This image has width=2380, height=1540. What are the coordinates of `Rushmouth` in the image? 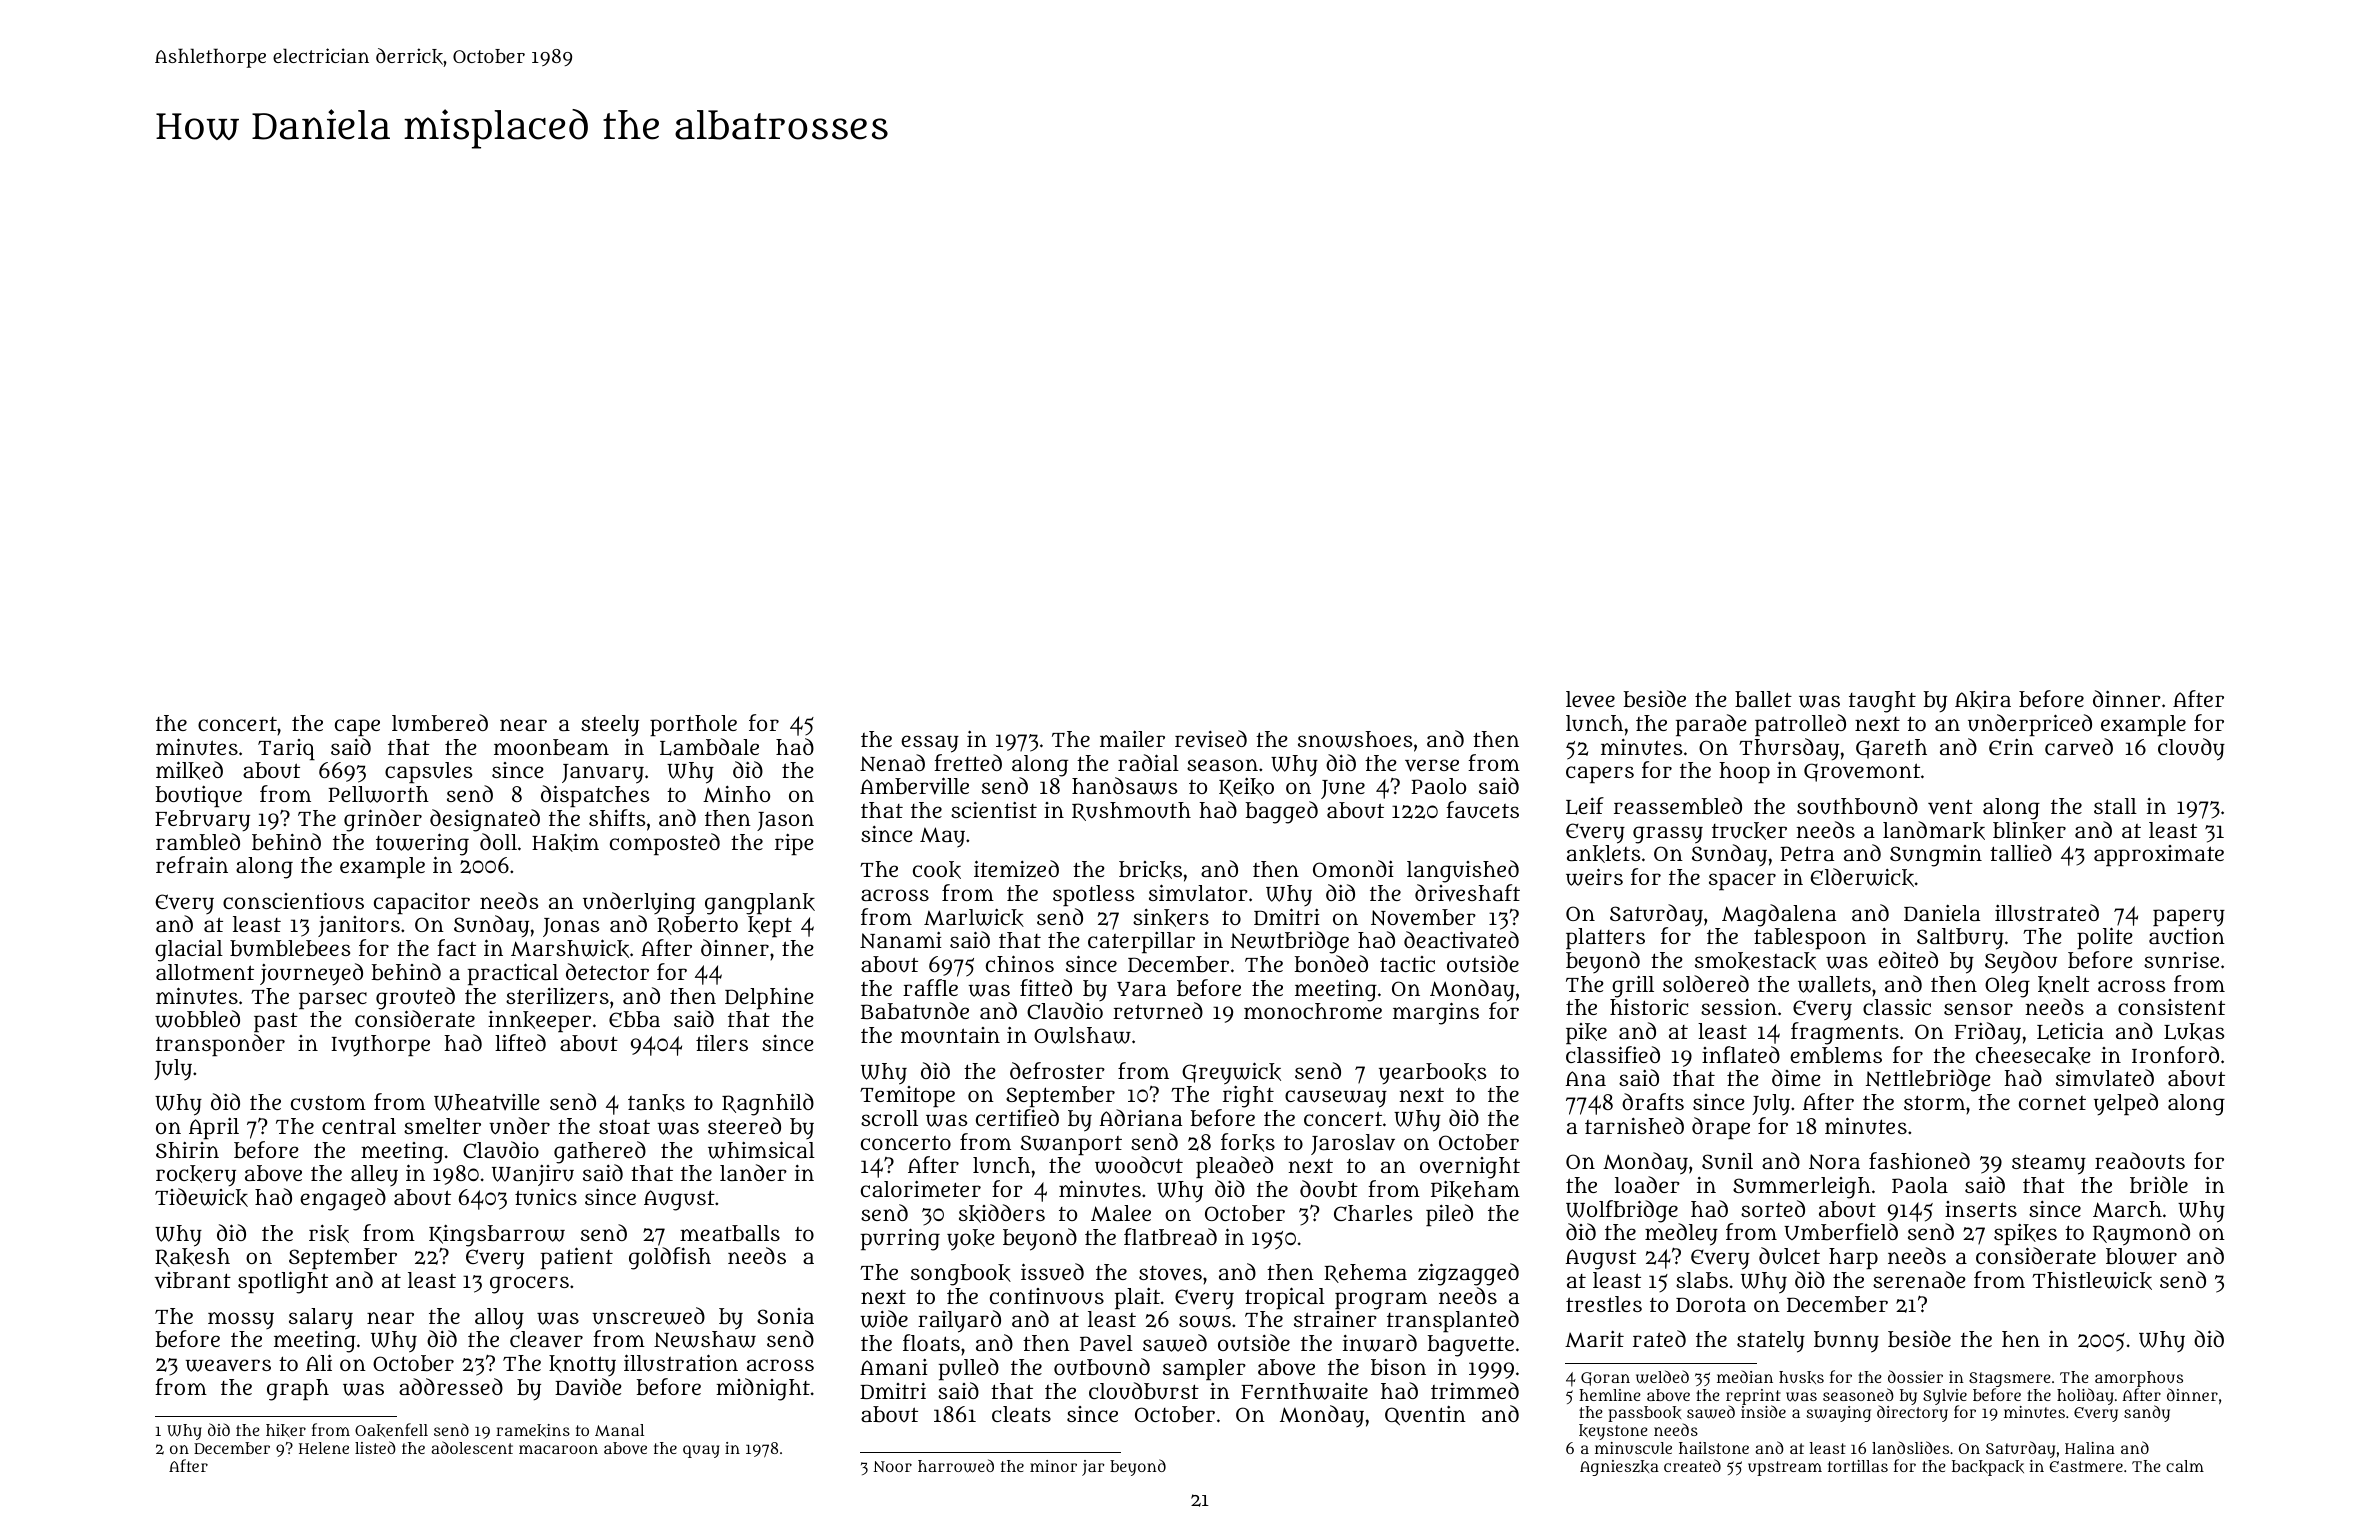 It's located at (1131, 811).
